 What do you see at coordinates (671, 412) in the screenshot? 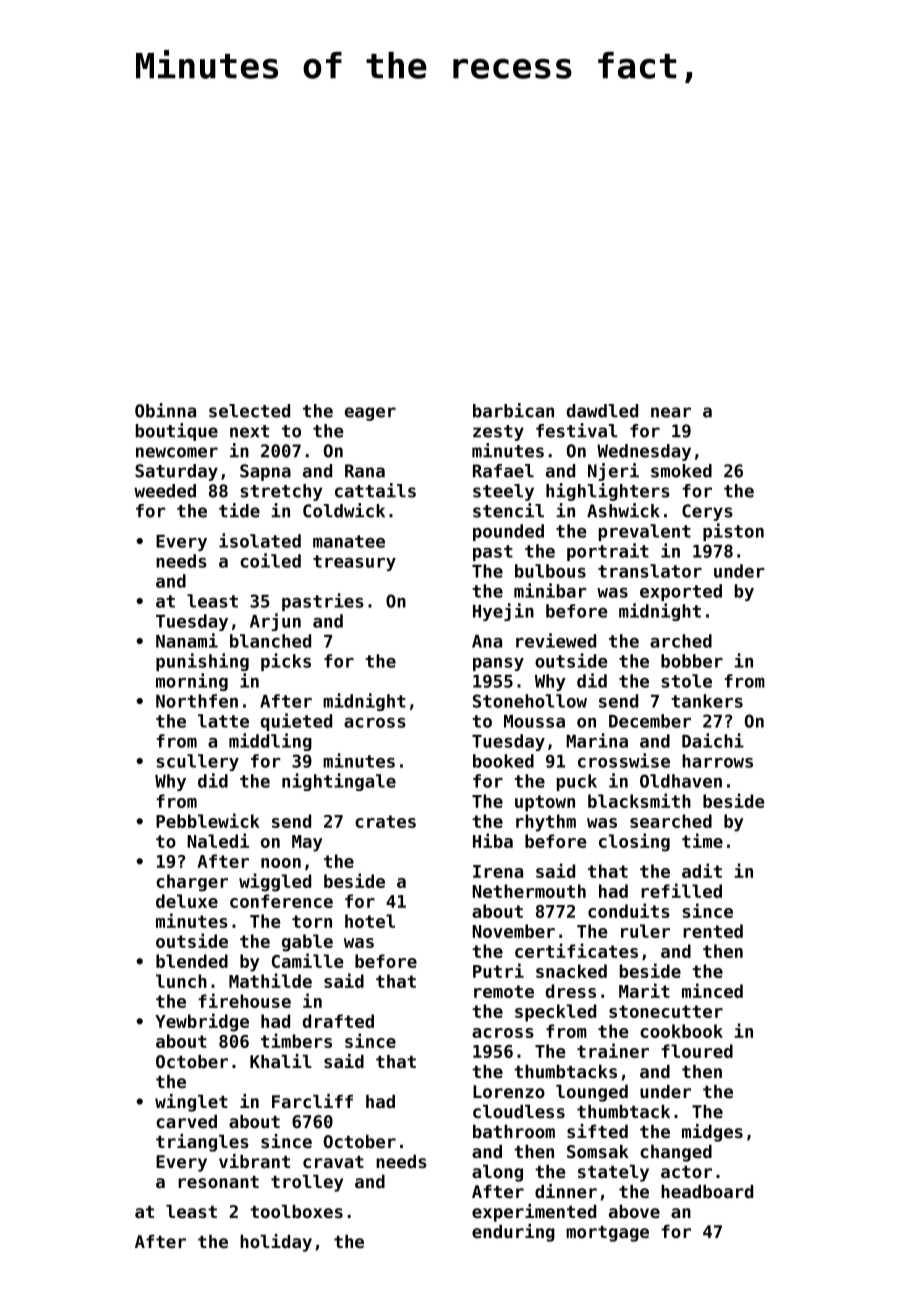
I see `near` at bounding box center [671, 412].
